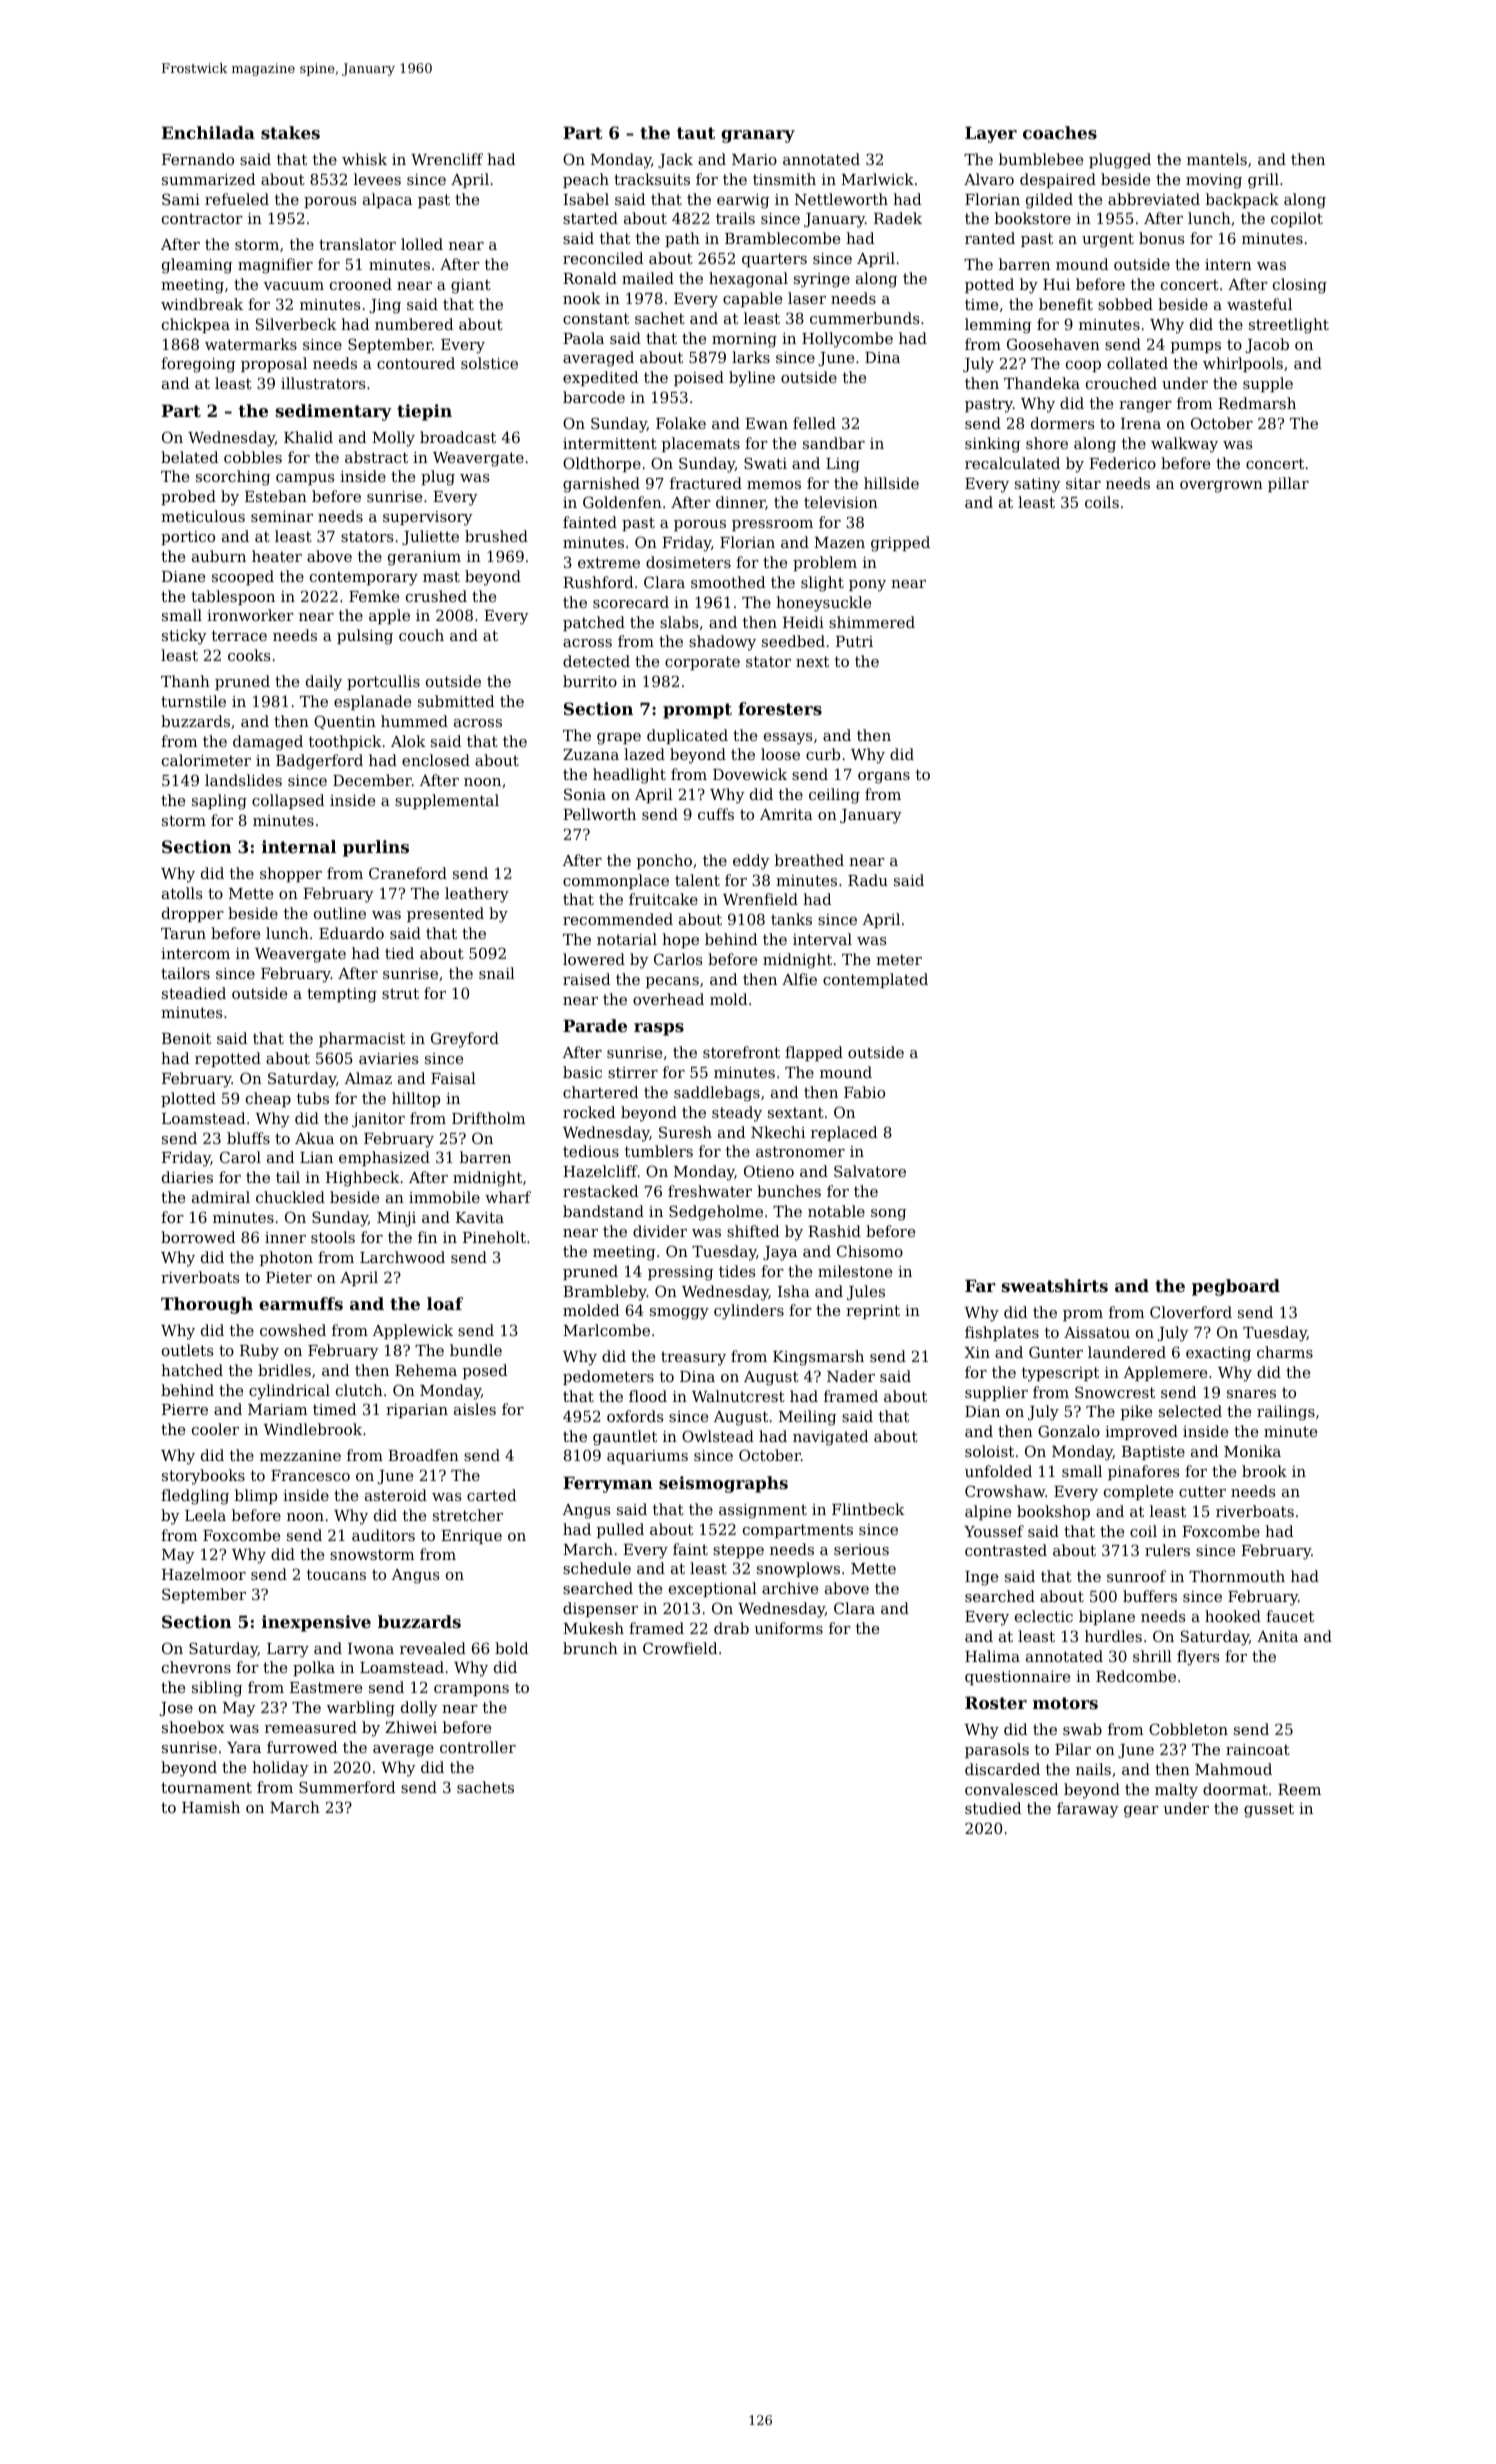 The height and width of the screenshot is (2464, 1496). Describe the element at coordinates (206, 1787) in the screenshot. I see `tournament` at that location.
